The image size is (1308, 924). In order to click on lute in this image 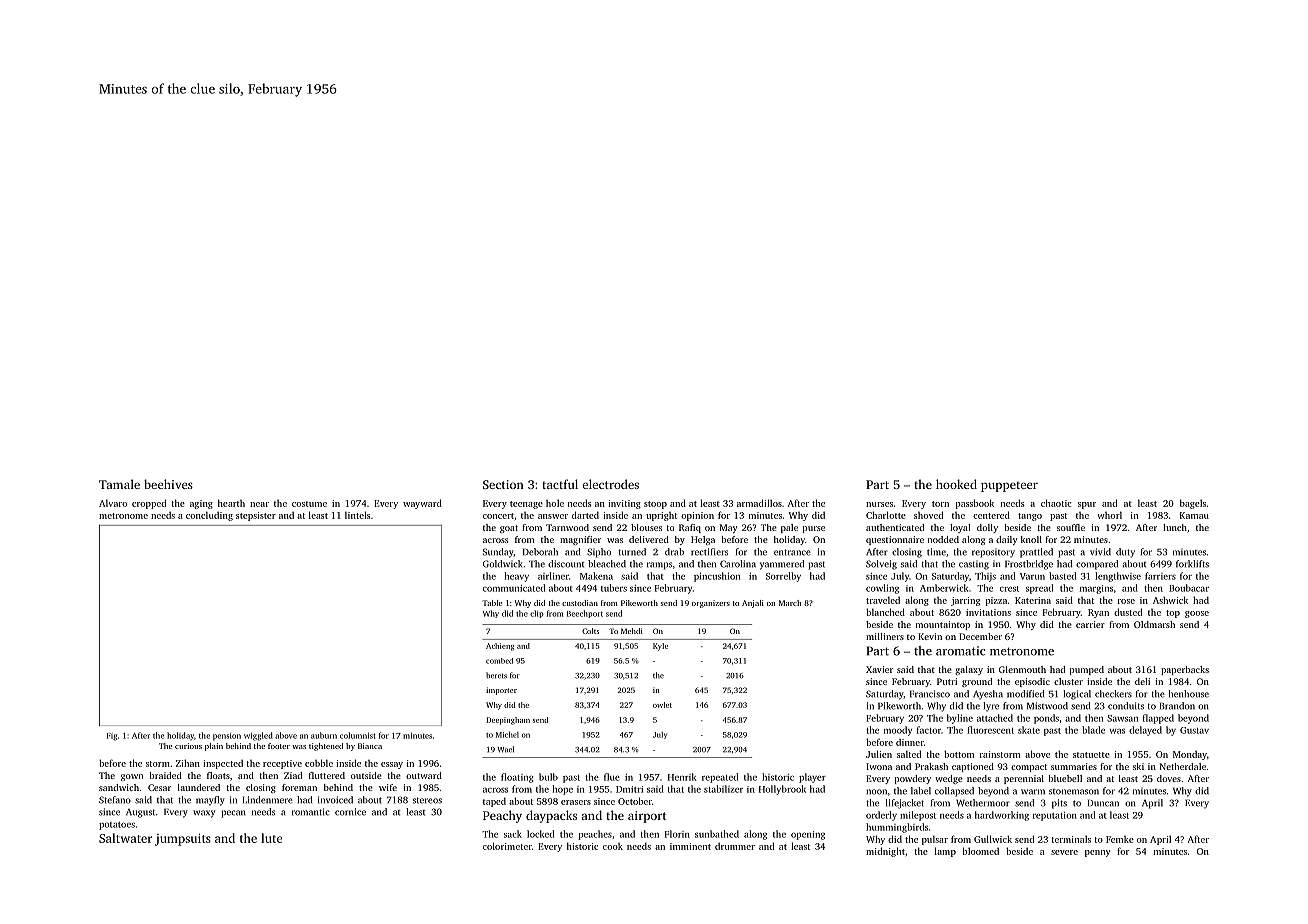, I will do `click(271, 838)`.
